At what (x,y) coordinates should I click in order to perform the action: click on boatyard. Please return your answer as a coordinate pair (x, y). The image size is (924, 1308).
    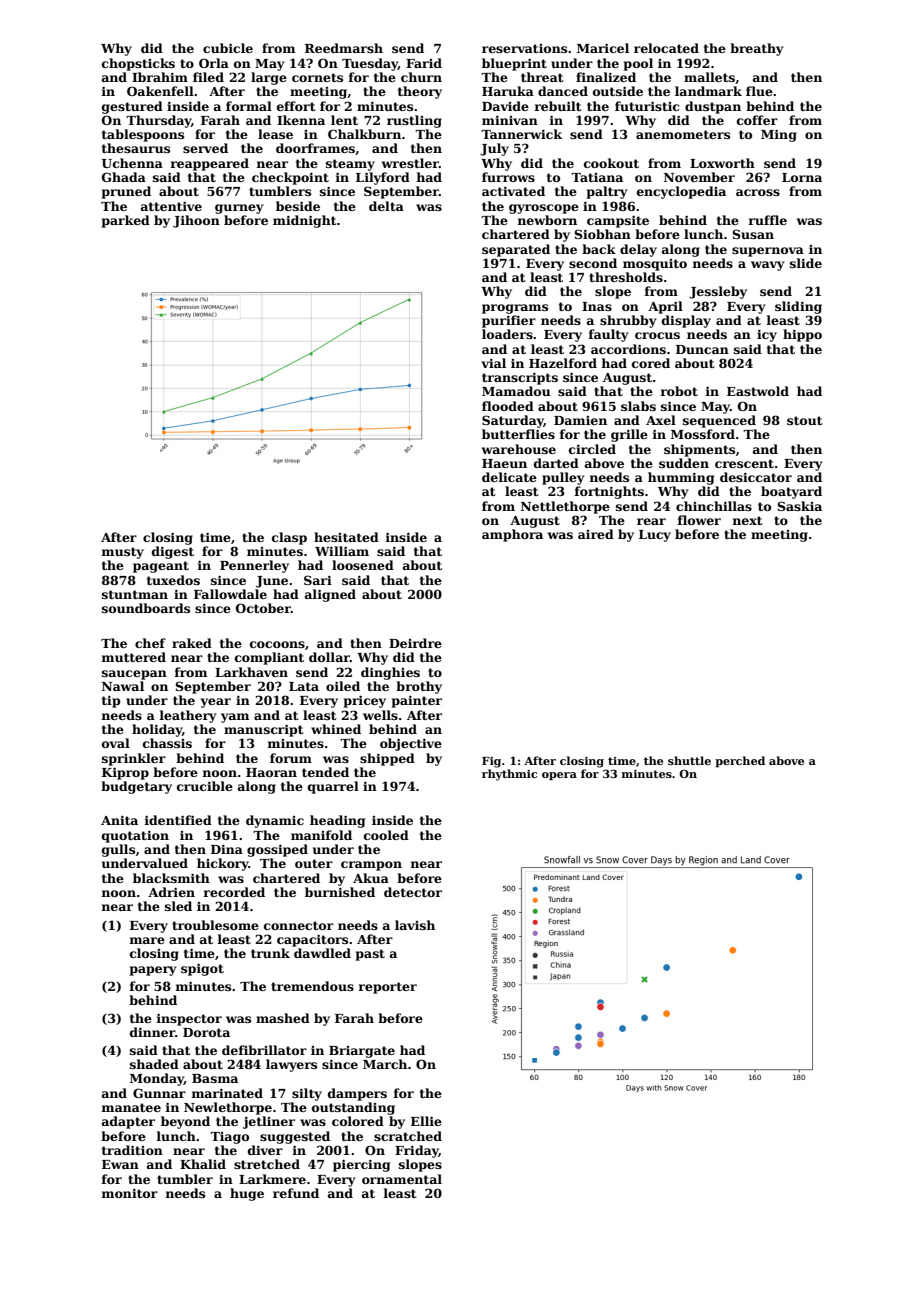
    Looking at the image, I should click on (791, 492).
